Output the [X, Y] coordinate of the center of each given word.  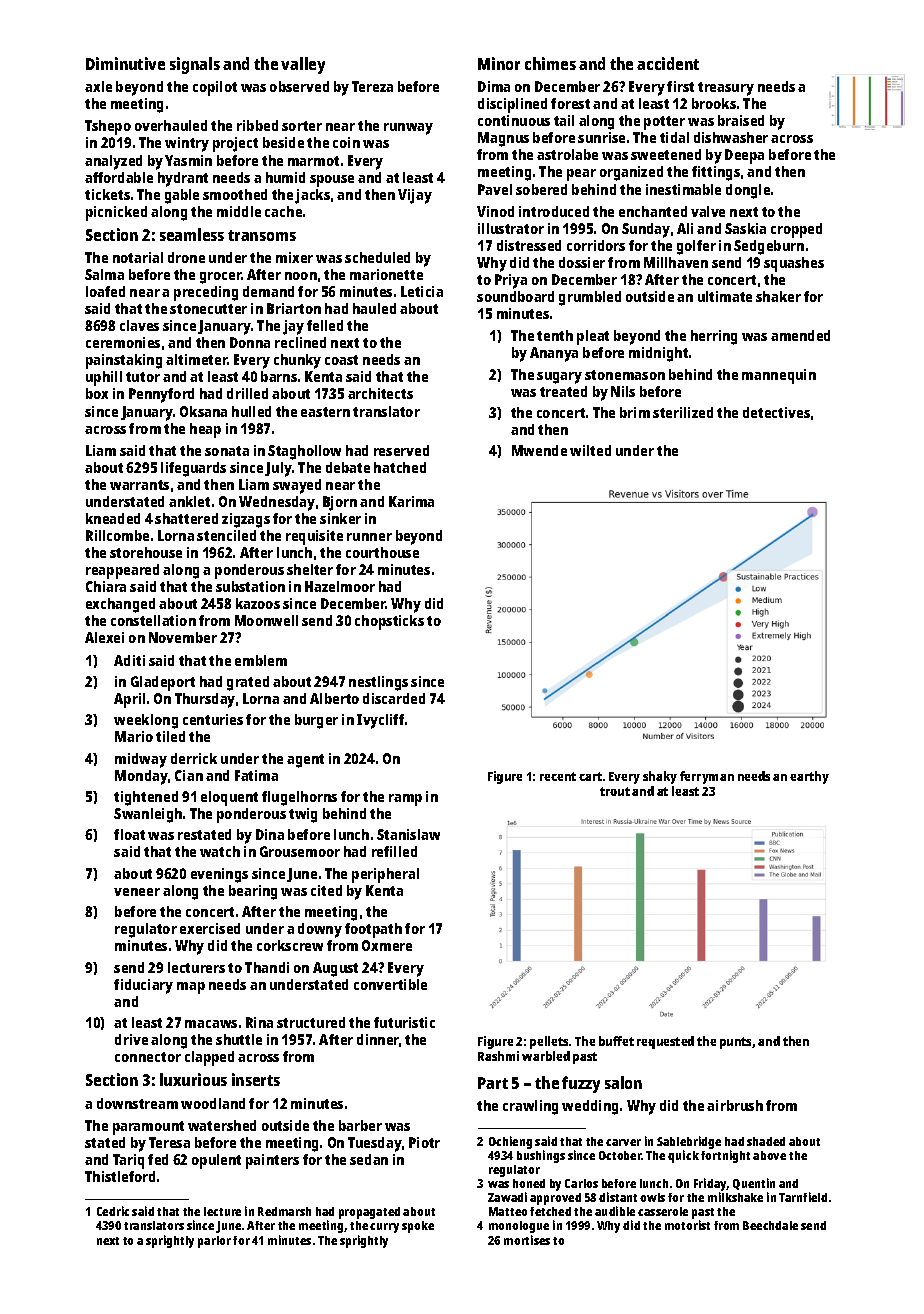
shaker [778, 296]
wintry [187, 144]
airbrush [735, 1105]
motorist [687, 1225]
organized [631, 173]
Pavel [495, 189]
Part [493, 1083]
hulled [251, 411]
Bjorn [340, 503]
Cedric [113, 1211]
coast [341, 360]
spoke [418, 1227]
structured [311, 1022]
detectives [776, 412]
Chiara [106, 586]
